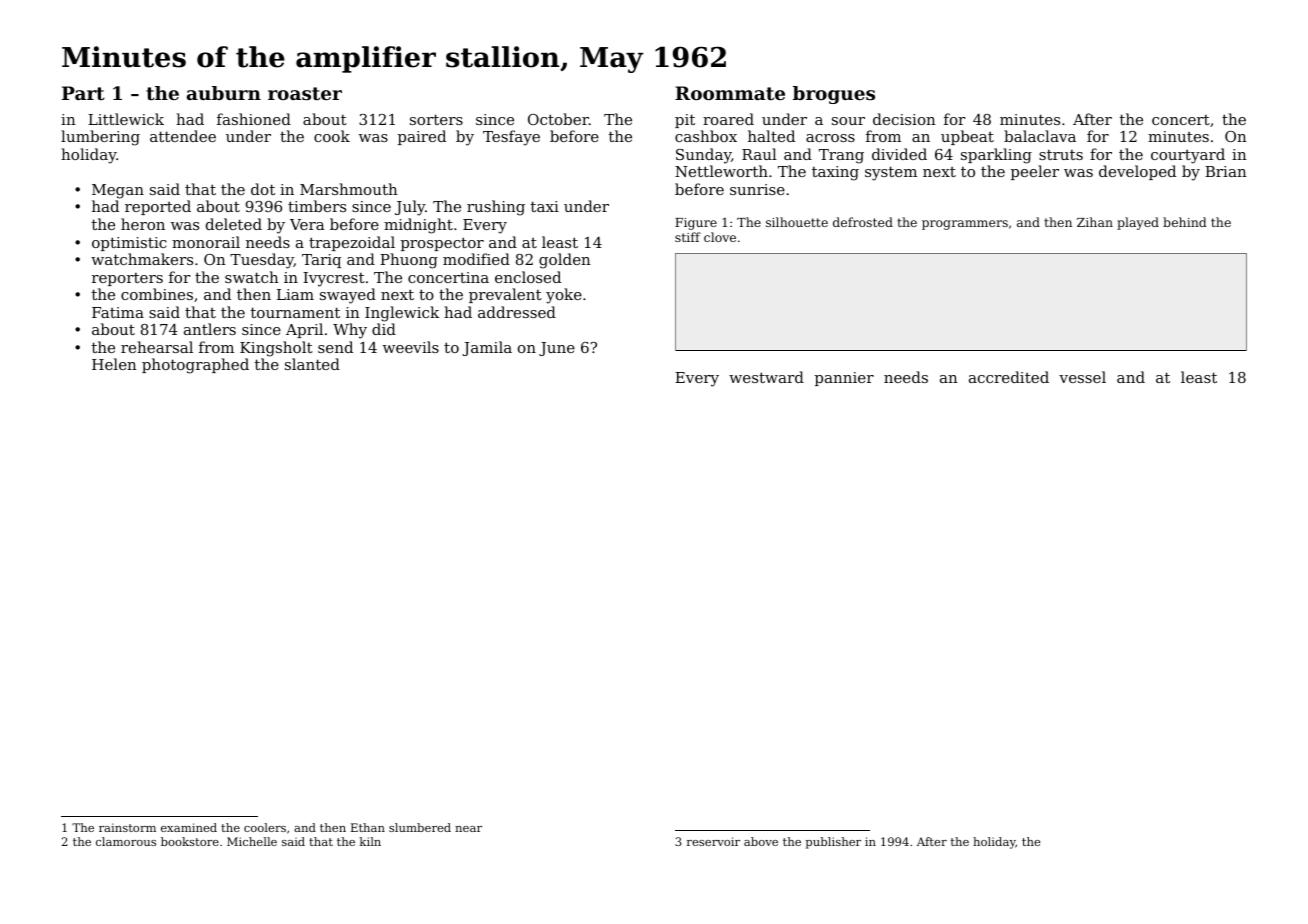  Describe the element at coordinates (834, 95) in the image. I see `brogues` at that location.
